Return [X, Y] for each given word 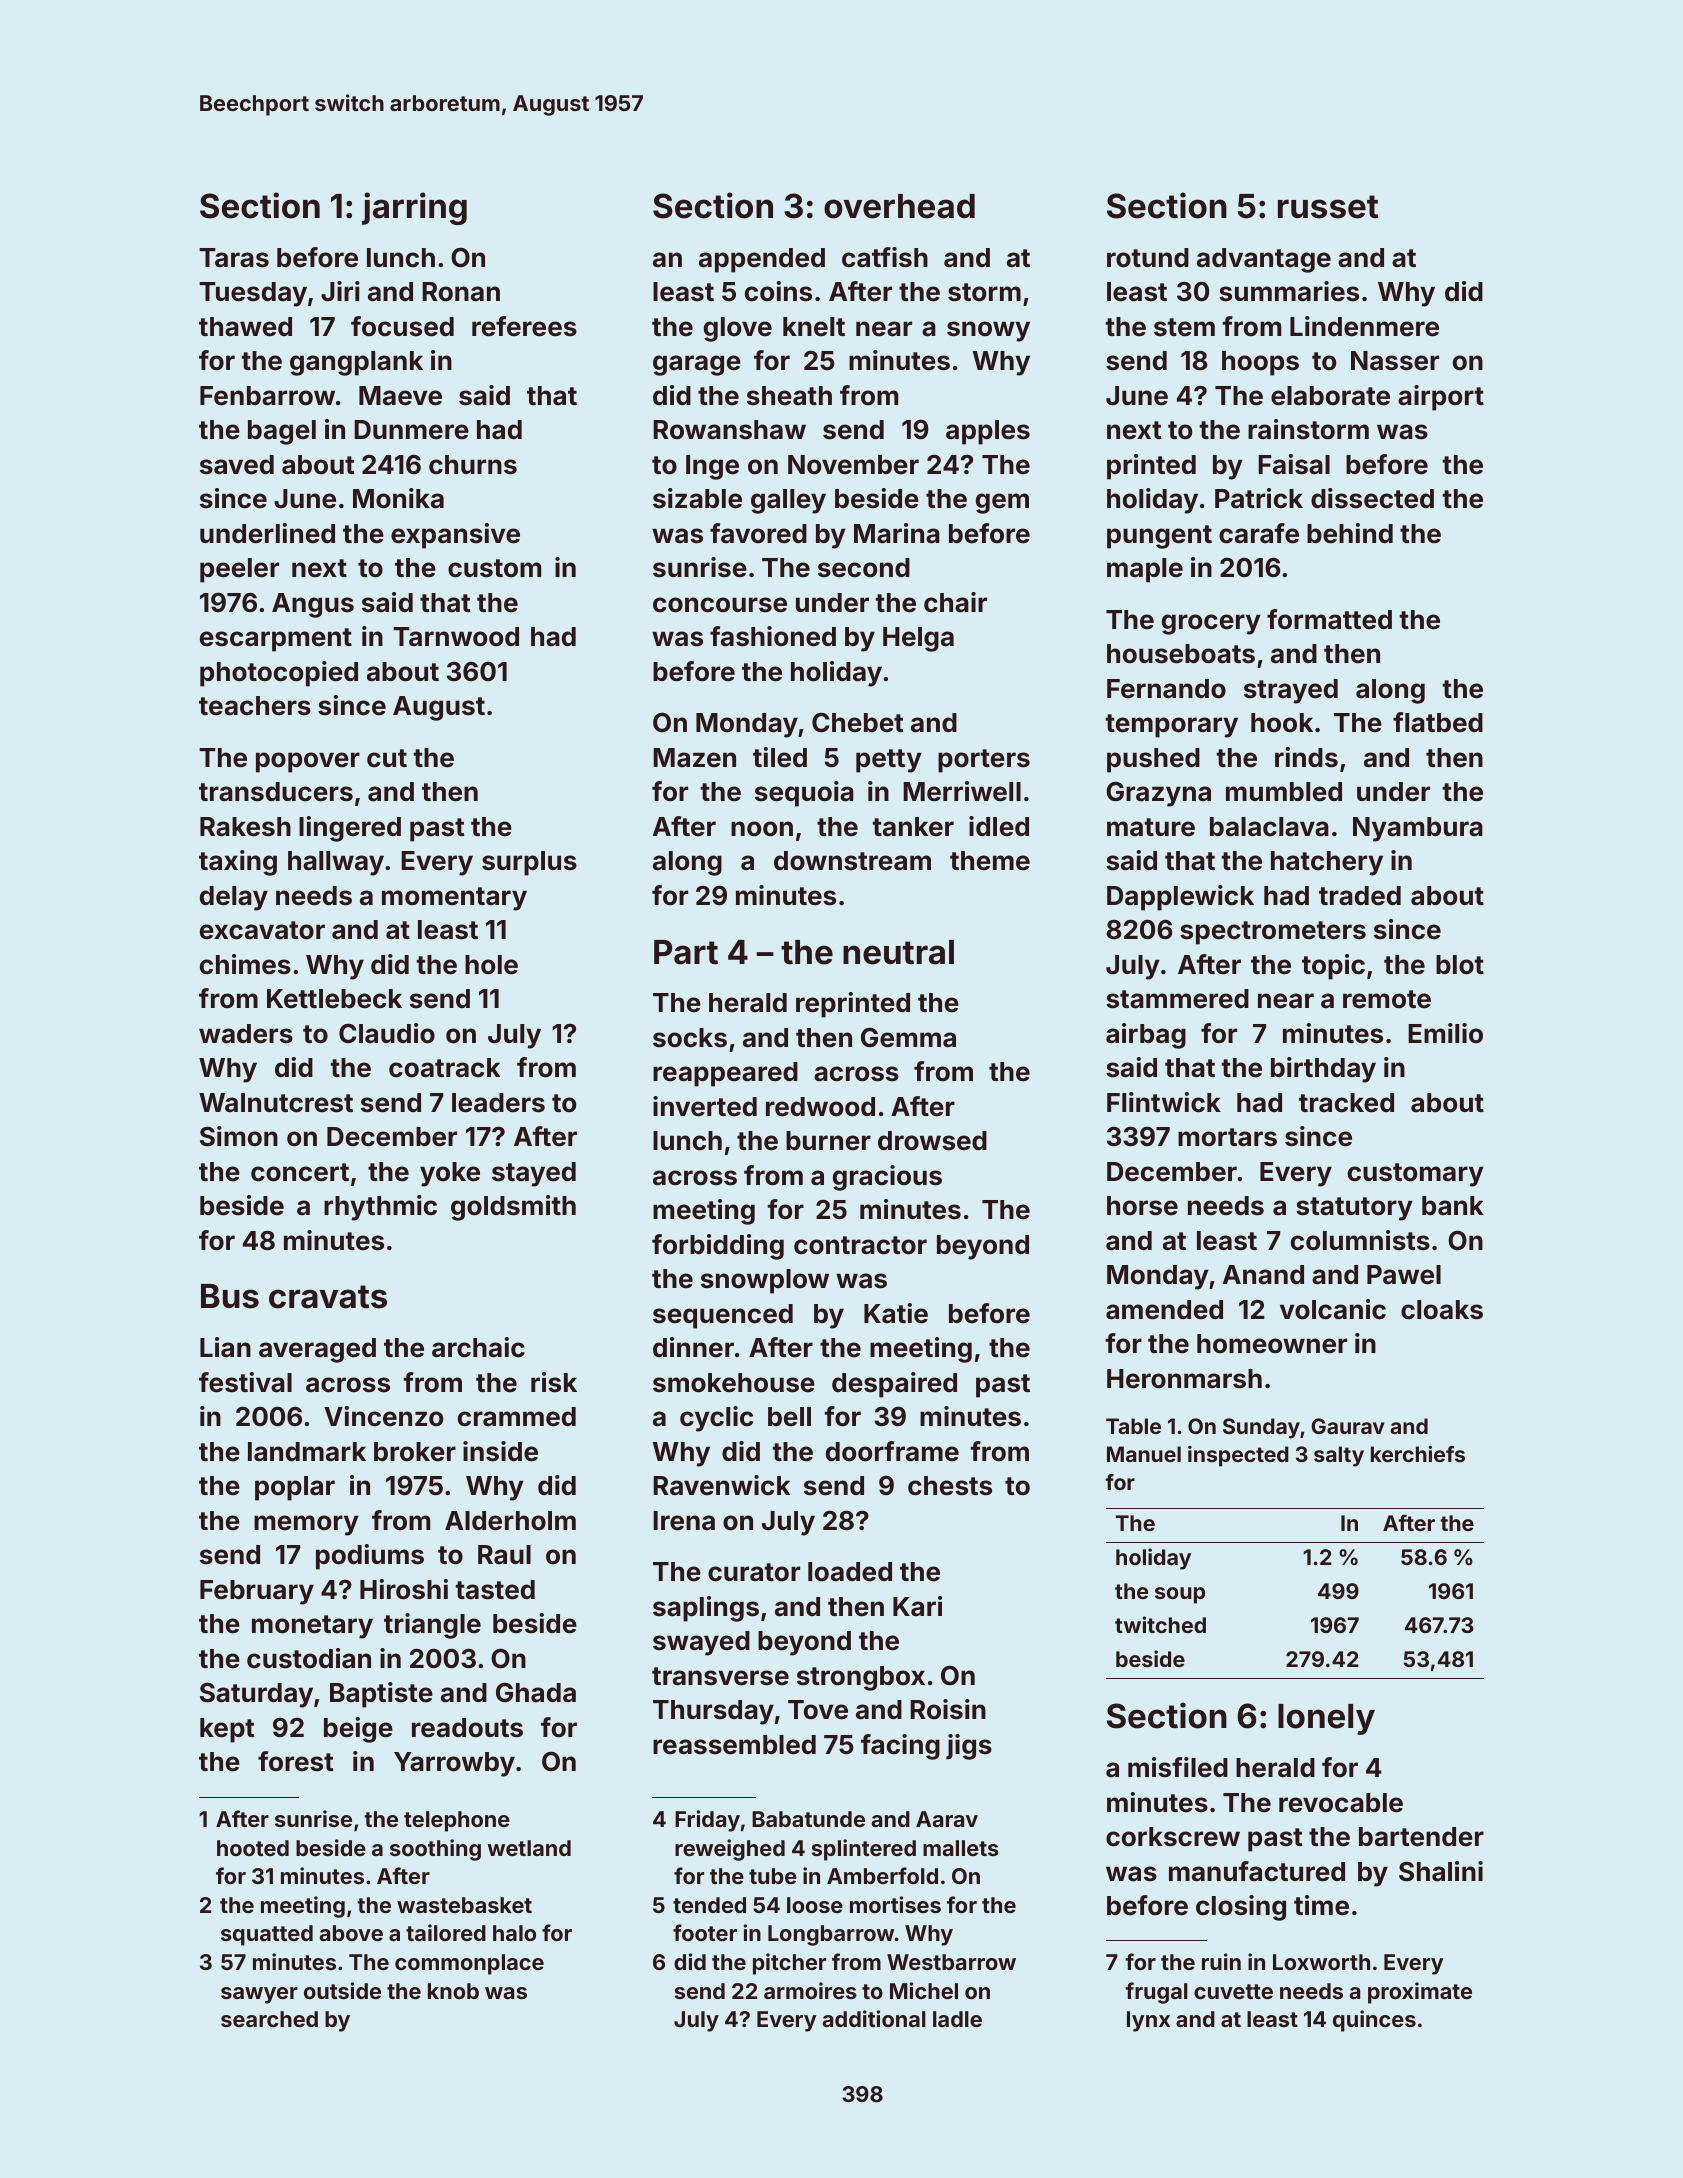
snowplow [765, 1281]
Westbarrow [951, 1962]
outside [342, 1990]
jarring [414, 208]
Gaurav [1348, 1426]
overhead [899, 206]
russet [1328, 207]
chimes [245, 964]
